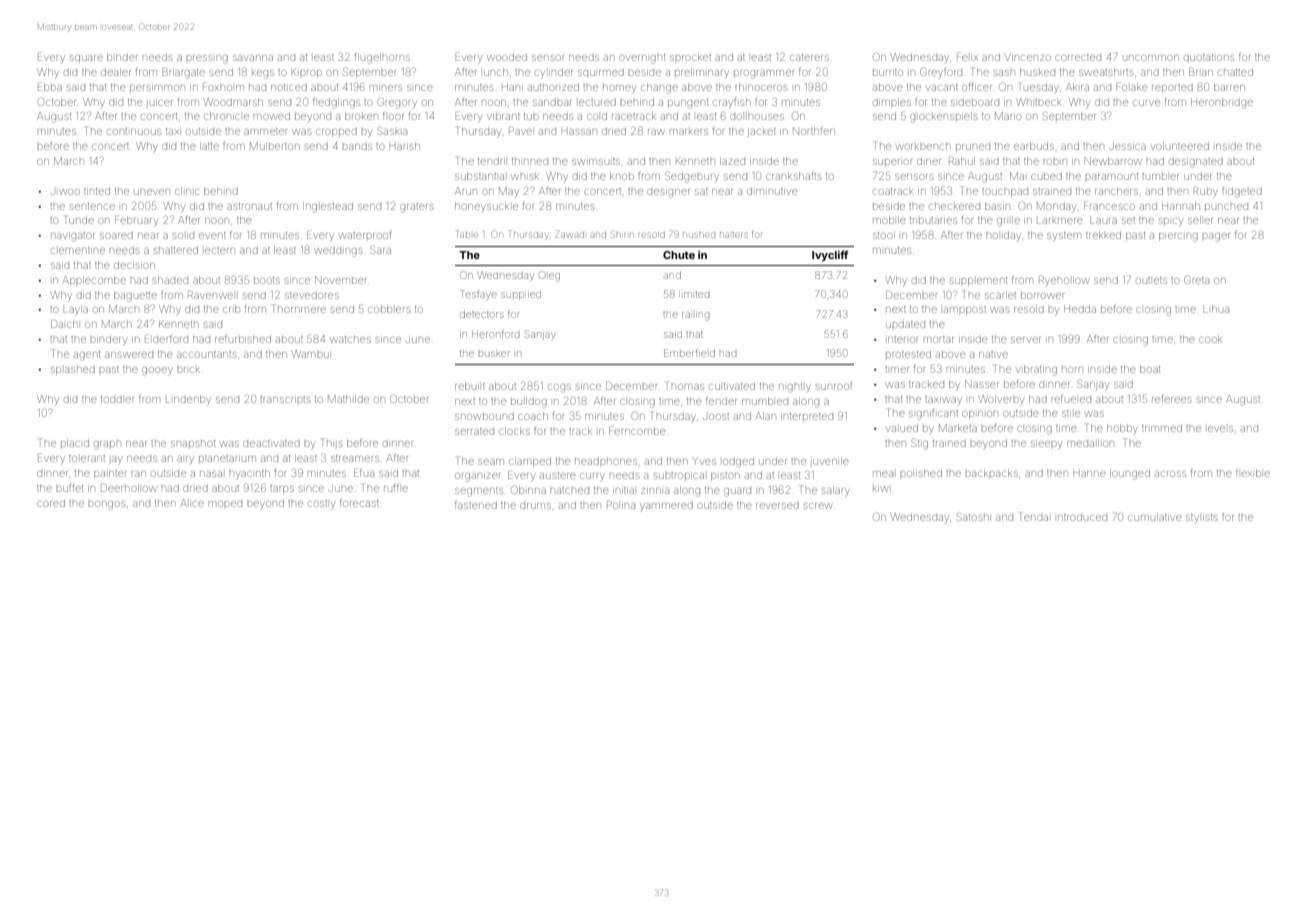  What do you see at coordinates (732, 386) in the document?
I see `cultivated` at bounding box center [732, 386].
